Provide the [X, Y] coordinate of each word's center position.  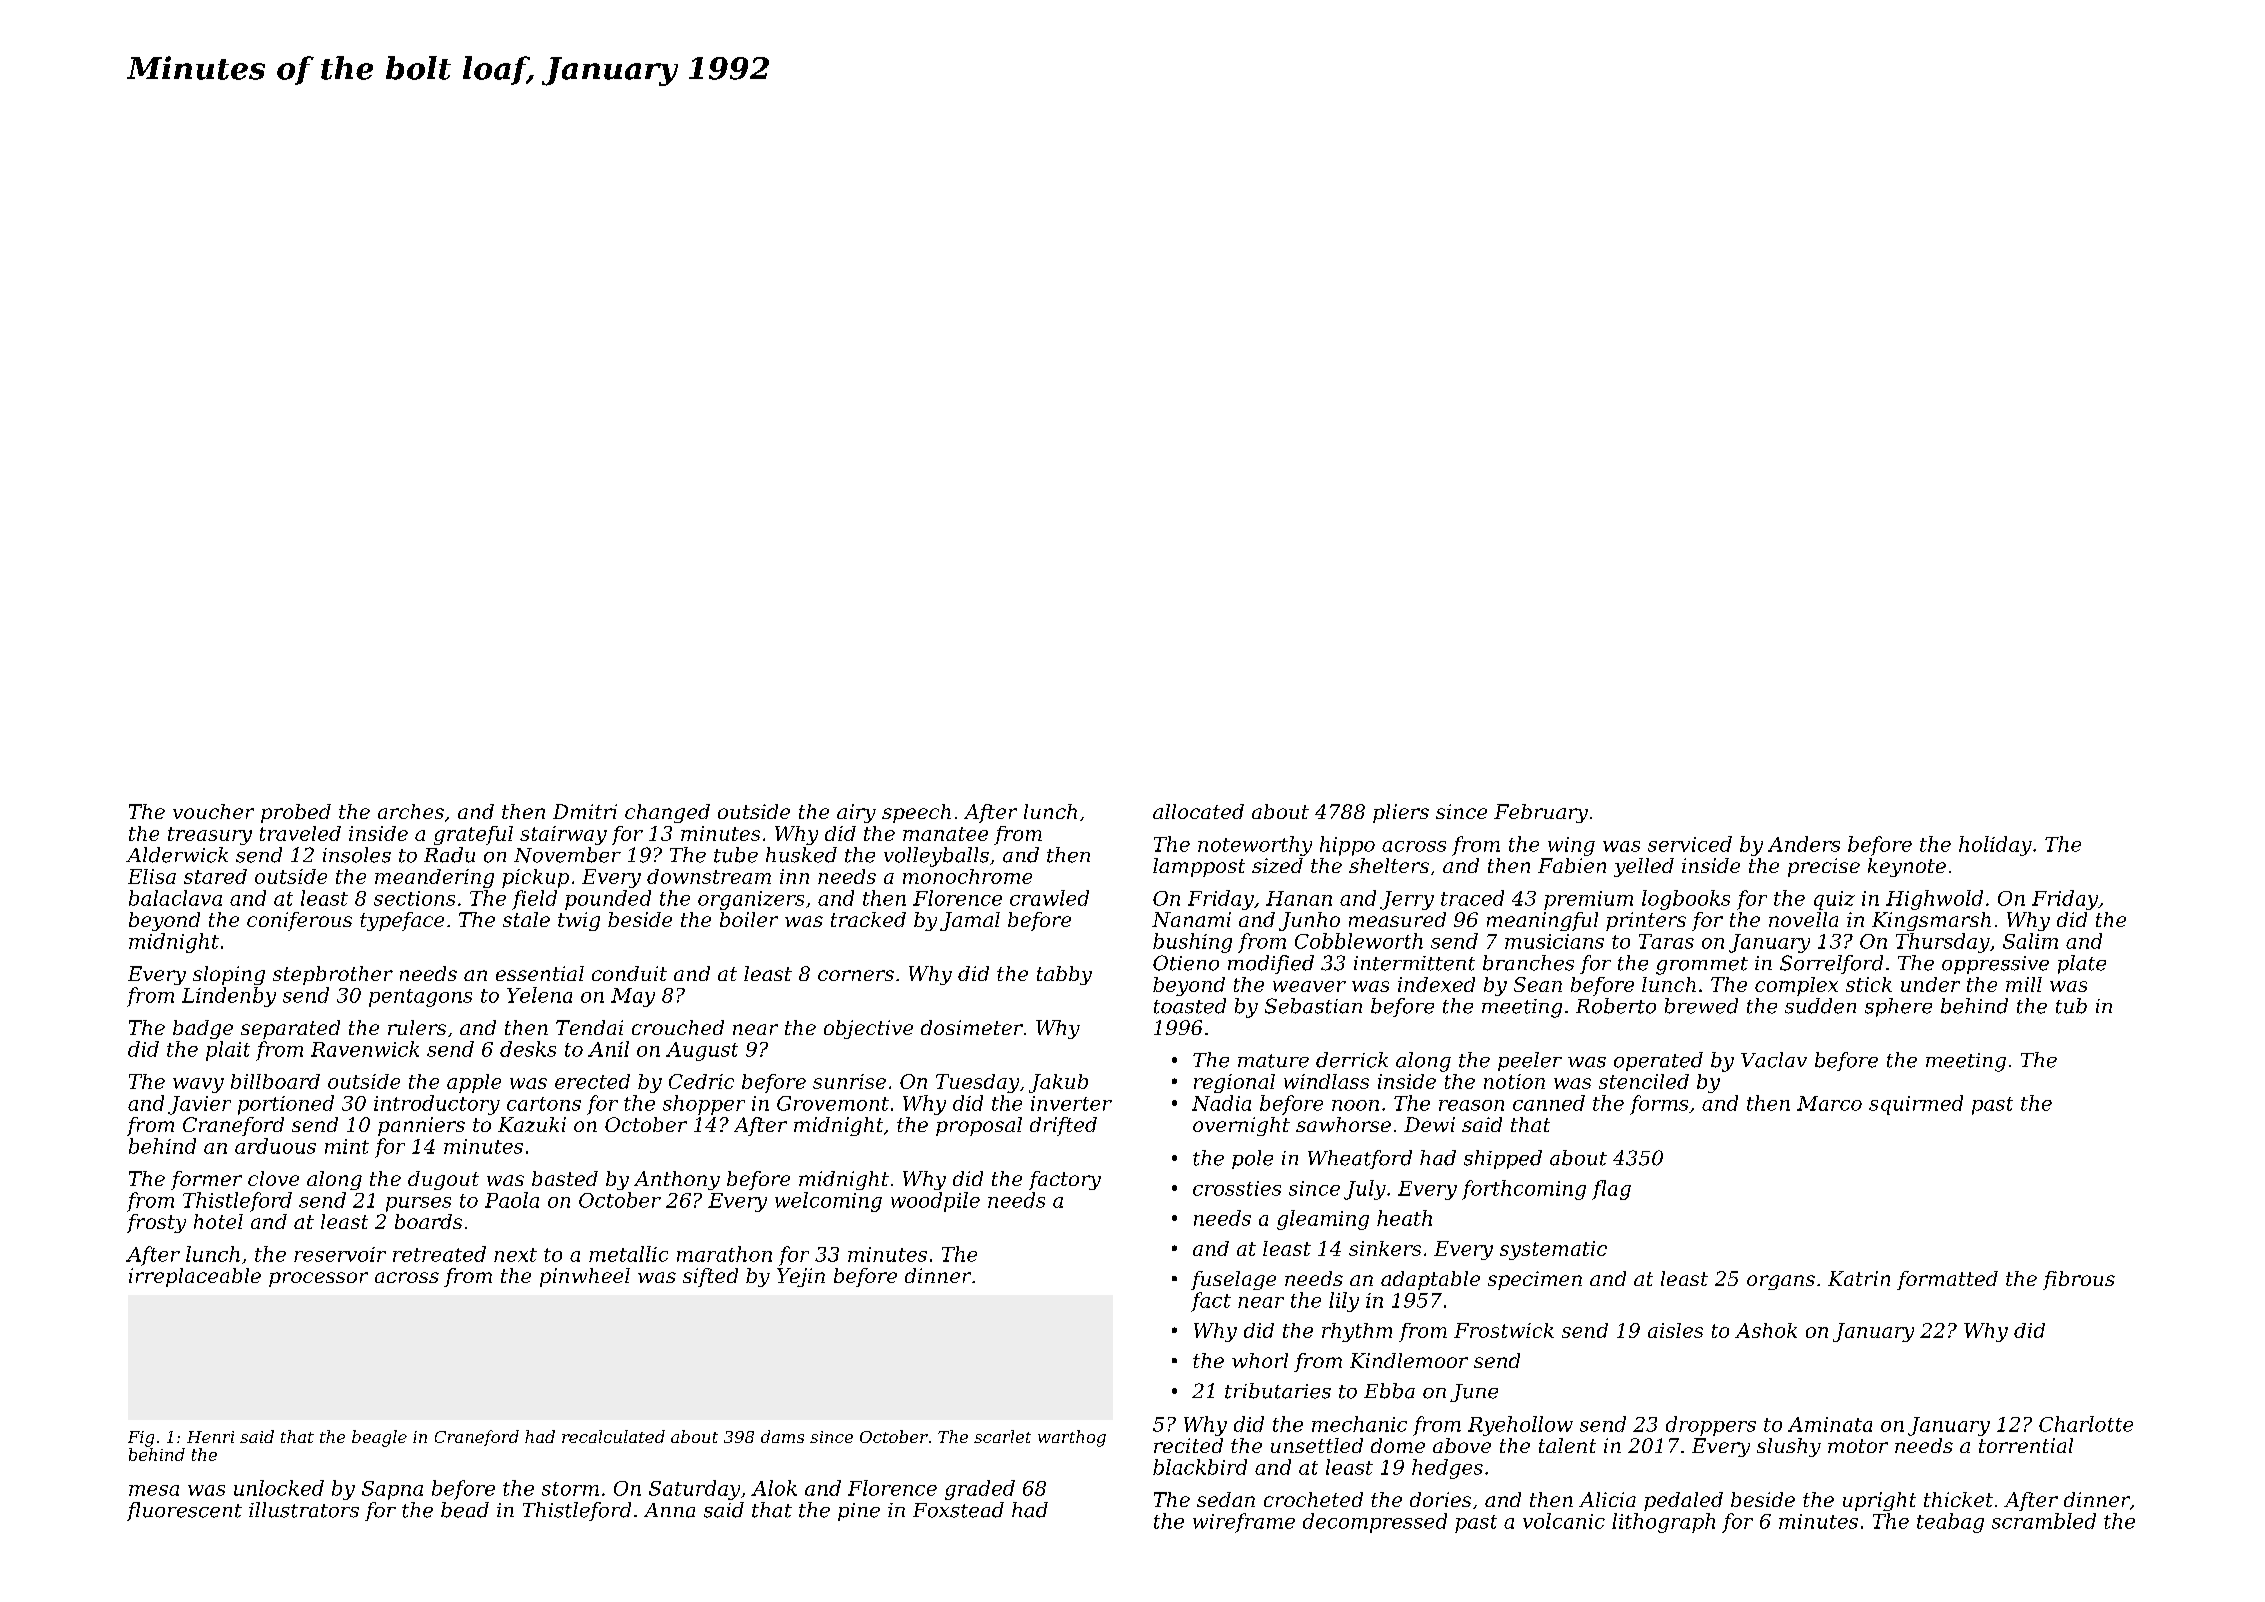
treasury [210, 836]
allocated [1198, 811]
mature [1273, 1061]
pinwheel [585, 1277]
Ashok [1766, 1330]
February [1541, 813]
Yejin [801, 1277]
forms [1659, 1105]
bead [465, 1510]
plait [228, 1051]
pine [859, 1512]
